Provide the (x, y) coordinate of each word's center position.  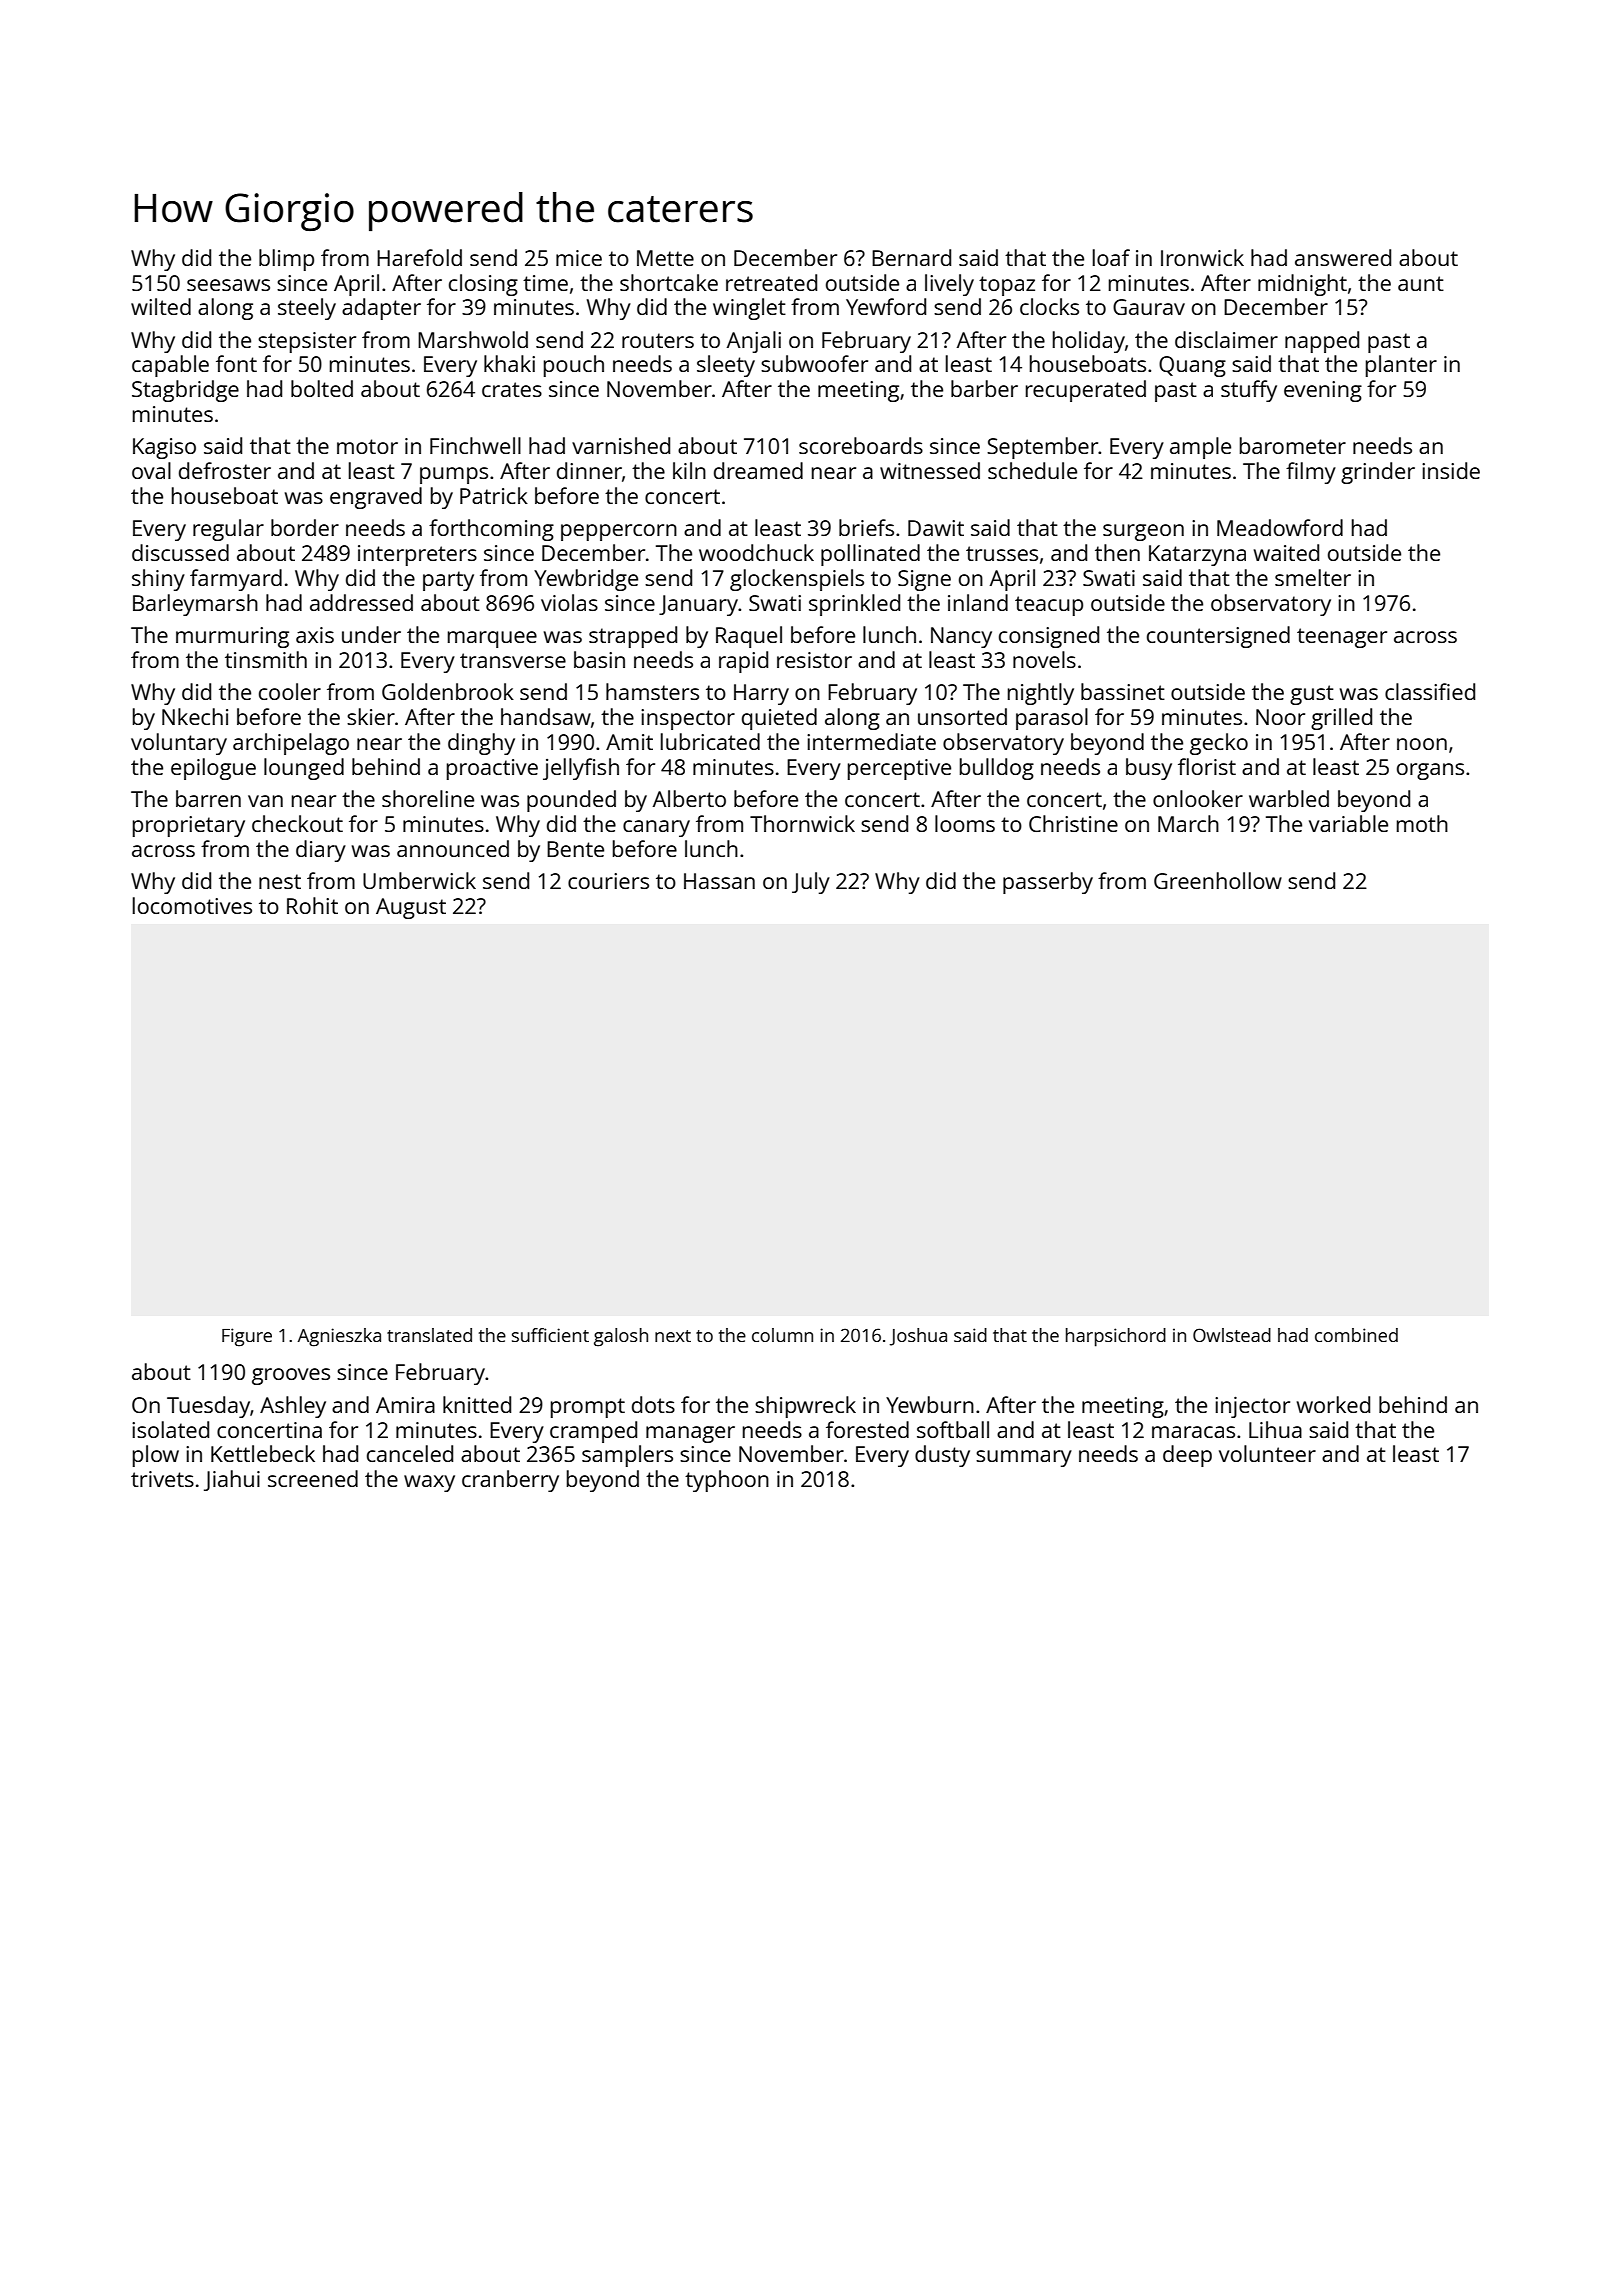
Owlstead (1232, 1335)
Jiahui (232, 1480)
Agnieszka (339, 1337)
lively (949, 285)
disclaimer (1226, 339)
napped (1322, 342)
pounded (571, 801)
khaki (509, 363)
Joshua (918, 1337)
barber (984, 388)
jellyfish (581, 769)
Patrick (494, 495)
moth (1422, 823)
